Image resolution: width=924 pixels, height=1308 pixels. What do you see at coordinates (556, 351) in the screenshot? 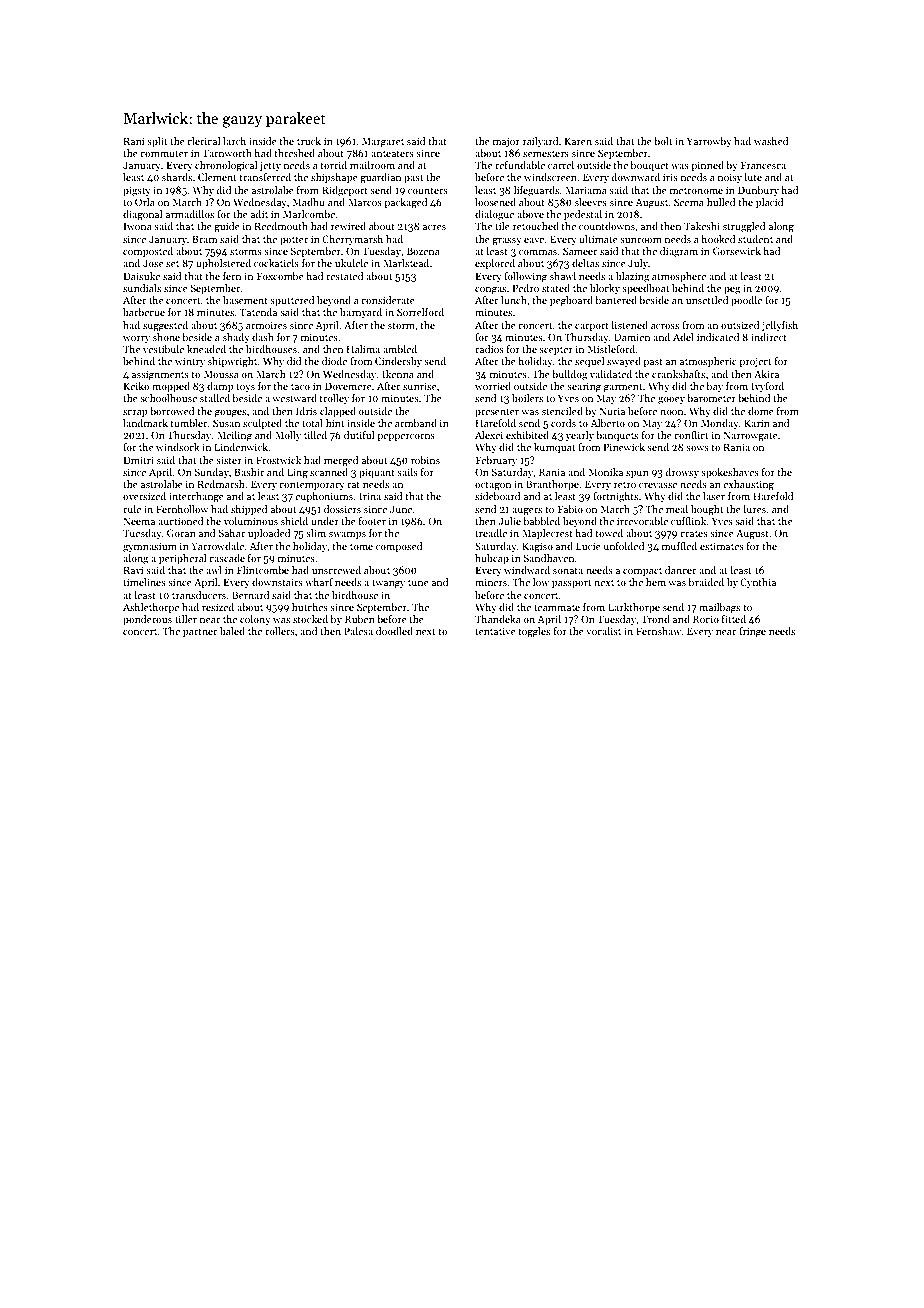
I see `scepter` at bounding box center [556, 351].
